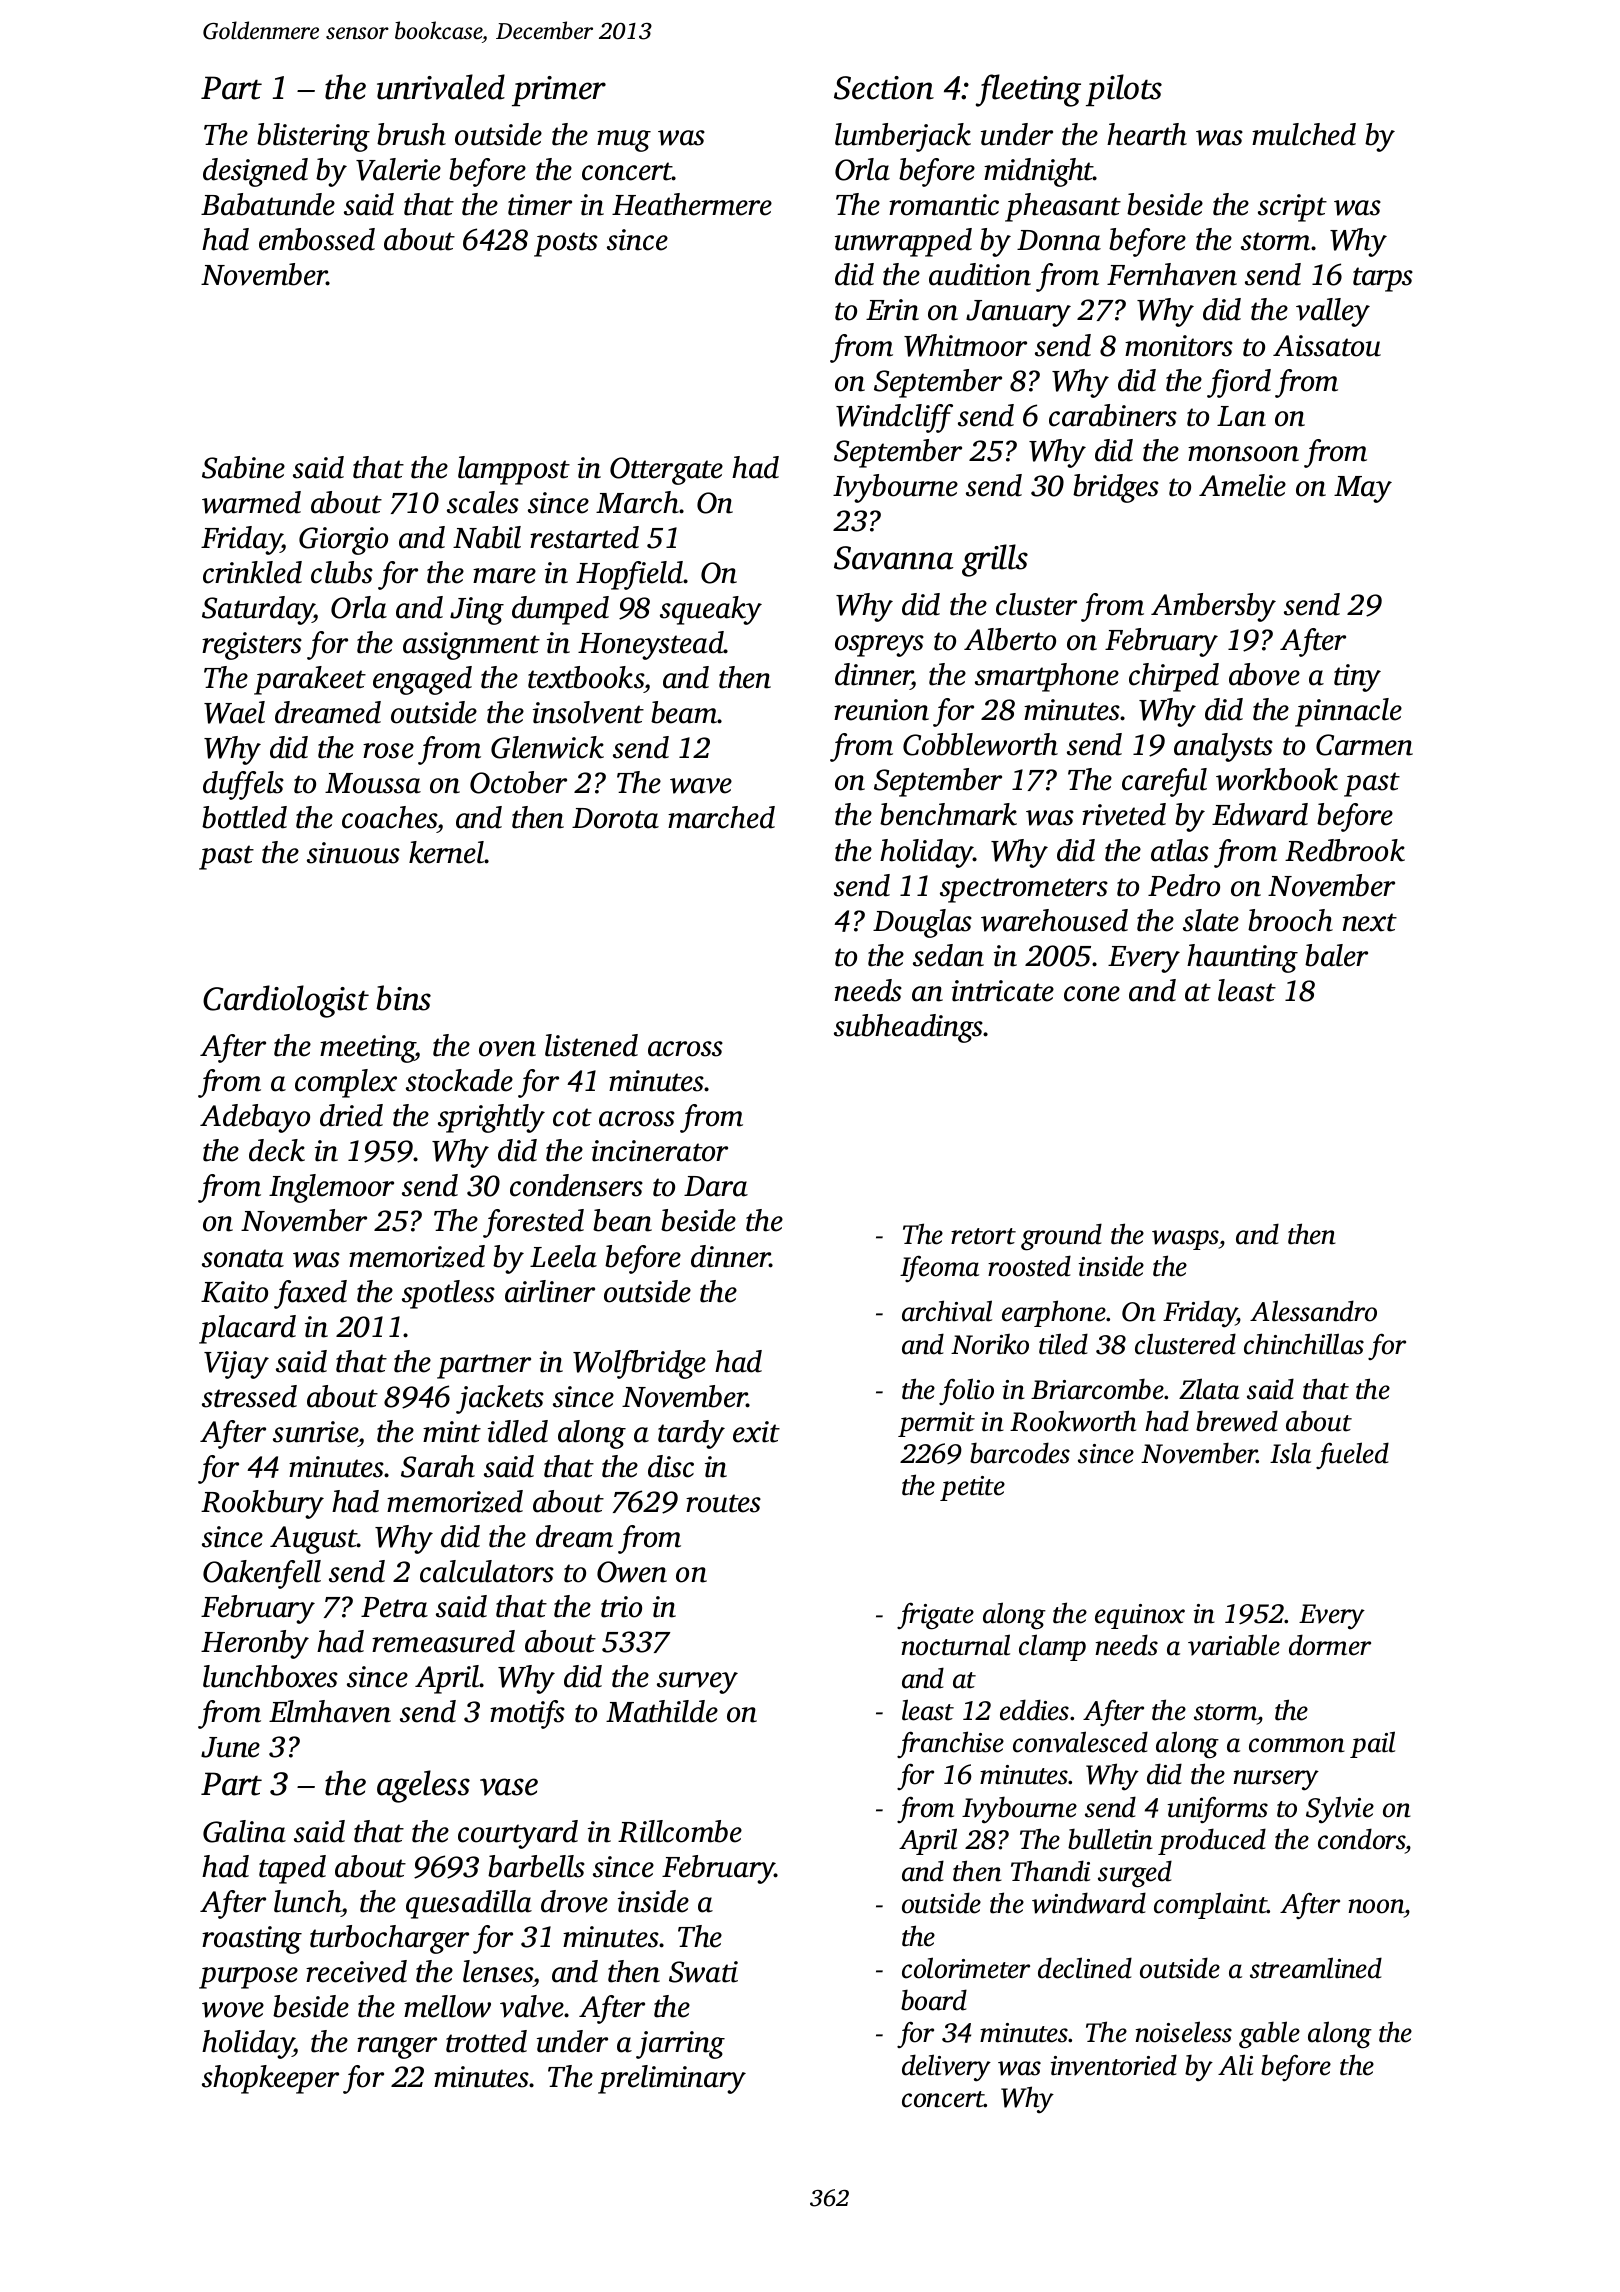 Image resolution: width=1620 pixels, height=2292 pixels. Describe the element at coordinates (1290, 920) in the page. I see `brooch` at that location.
